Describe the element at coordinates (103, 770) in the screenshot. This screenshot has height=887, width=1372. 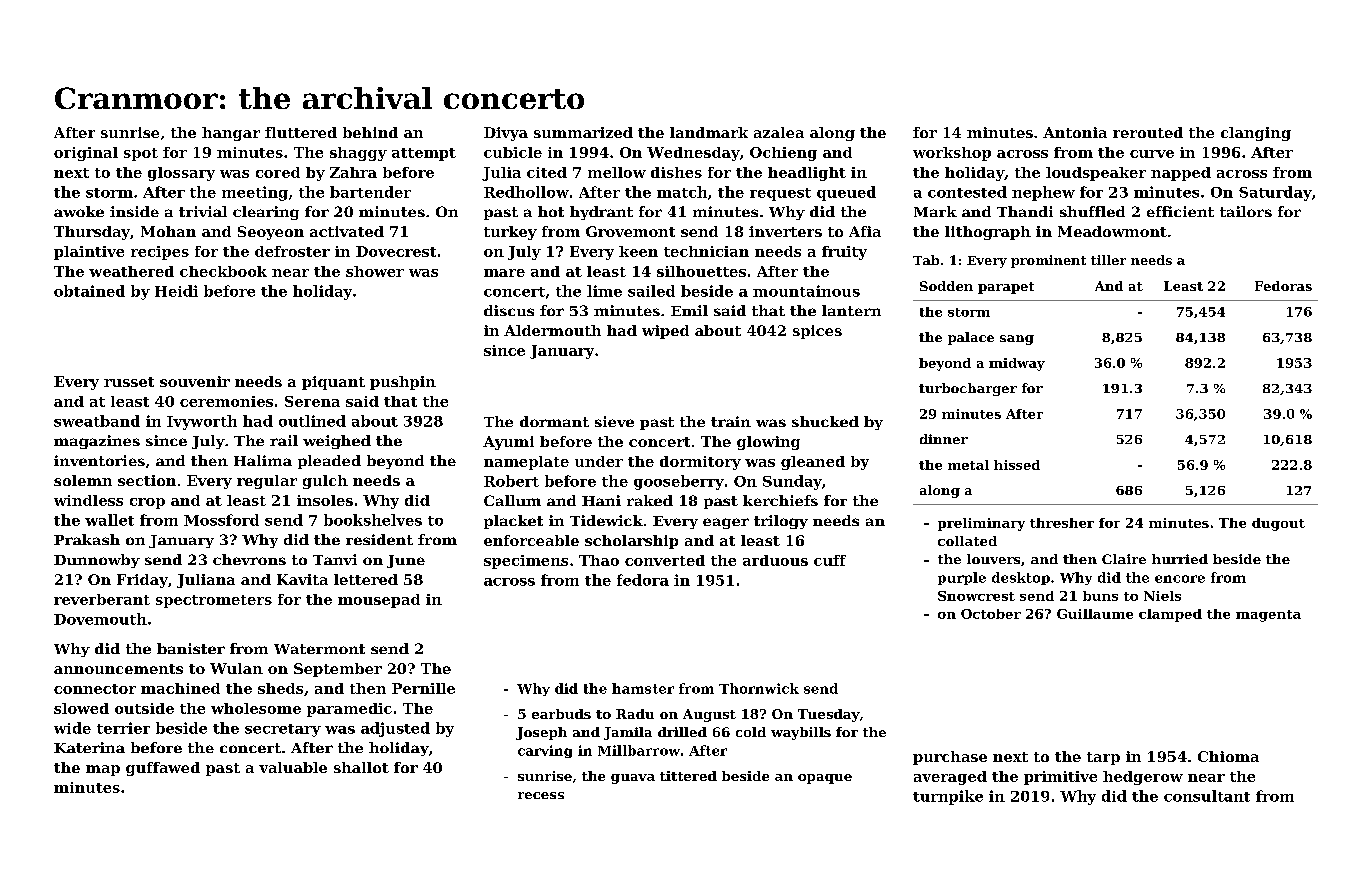
I see `map` at that location.
